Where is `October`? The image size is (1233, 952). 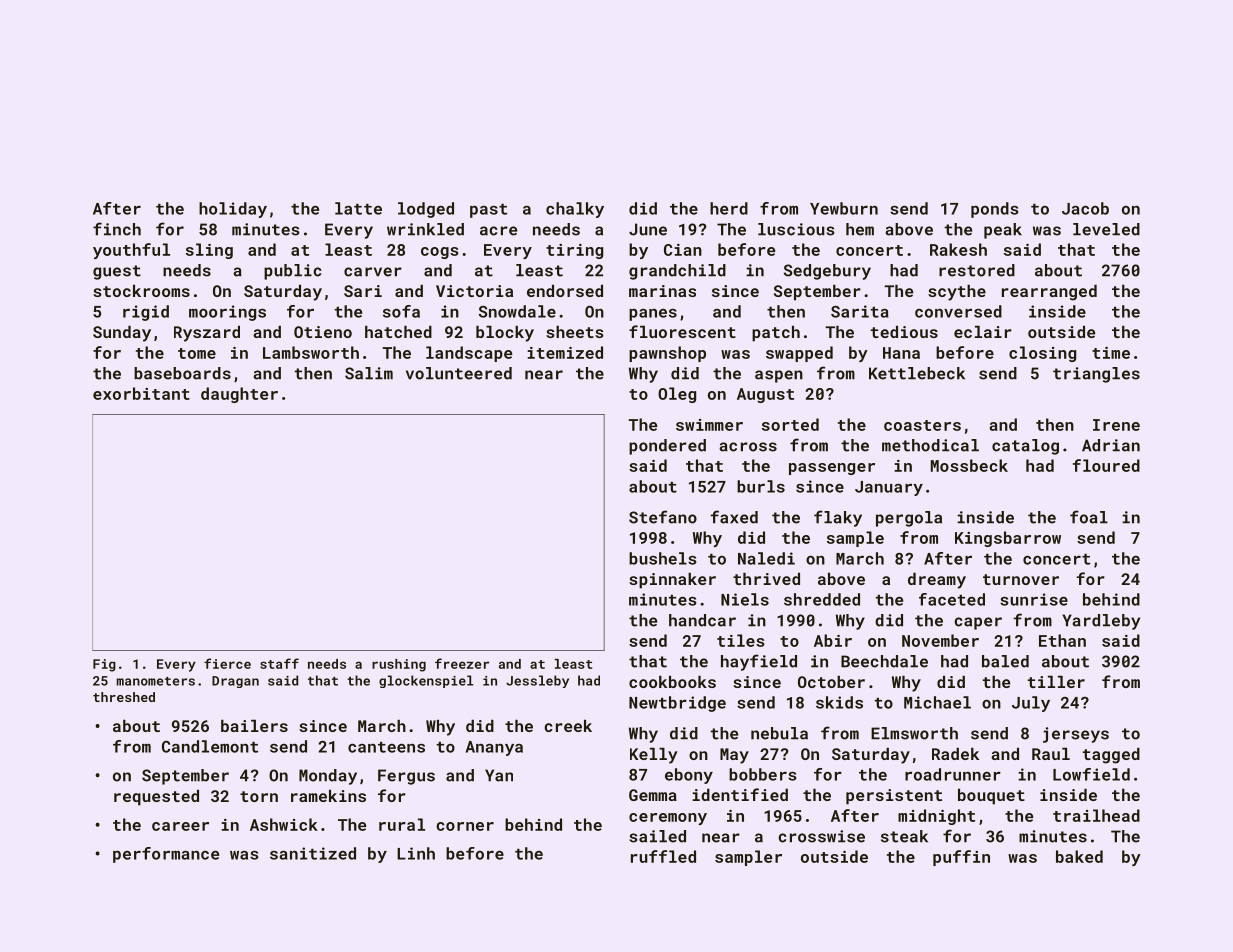 October is located at coordinates (831, 681).
